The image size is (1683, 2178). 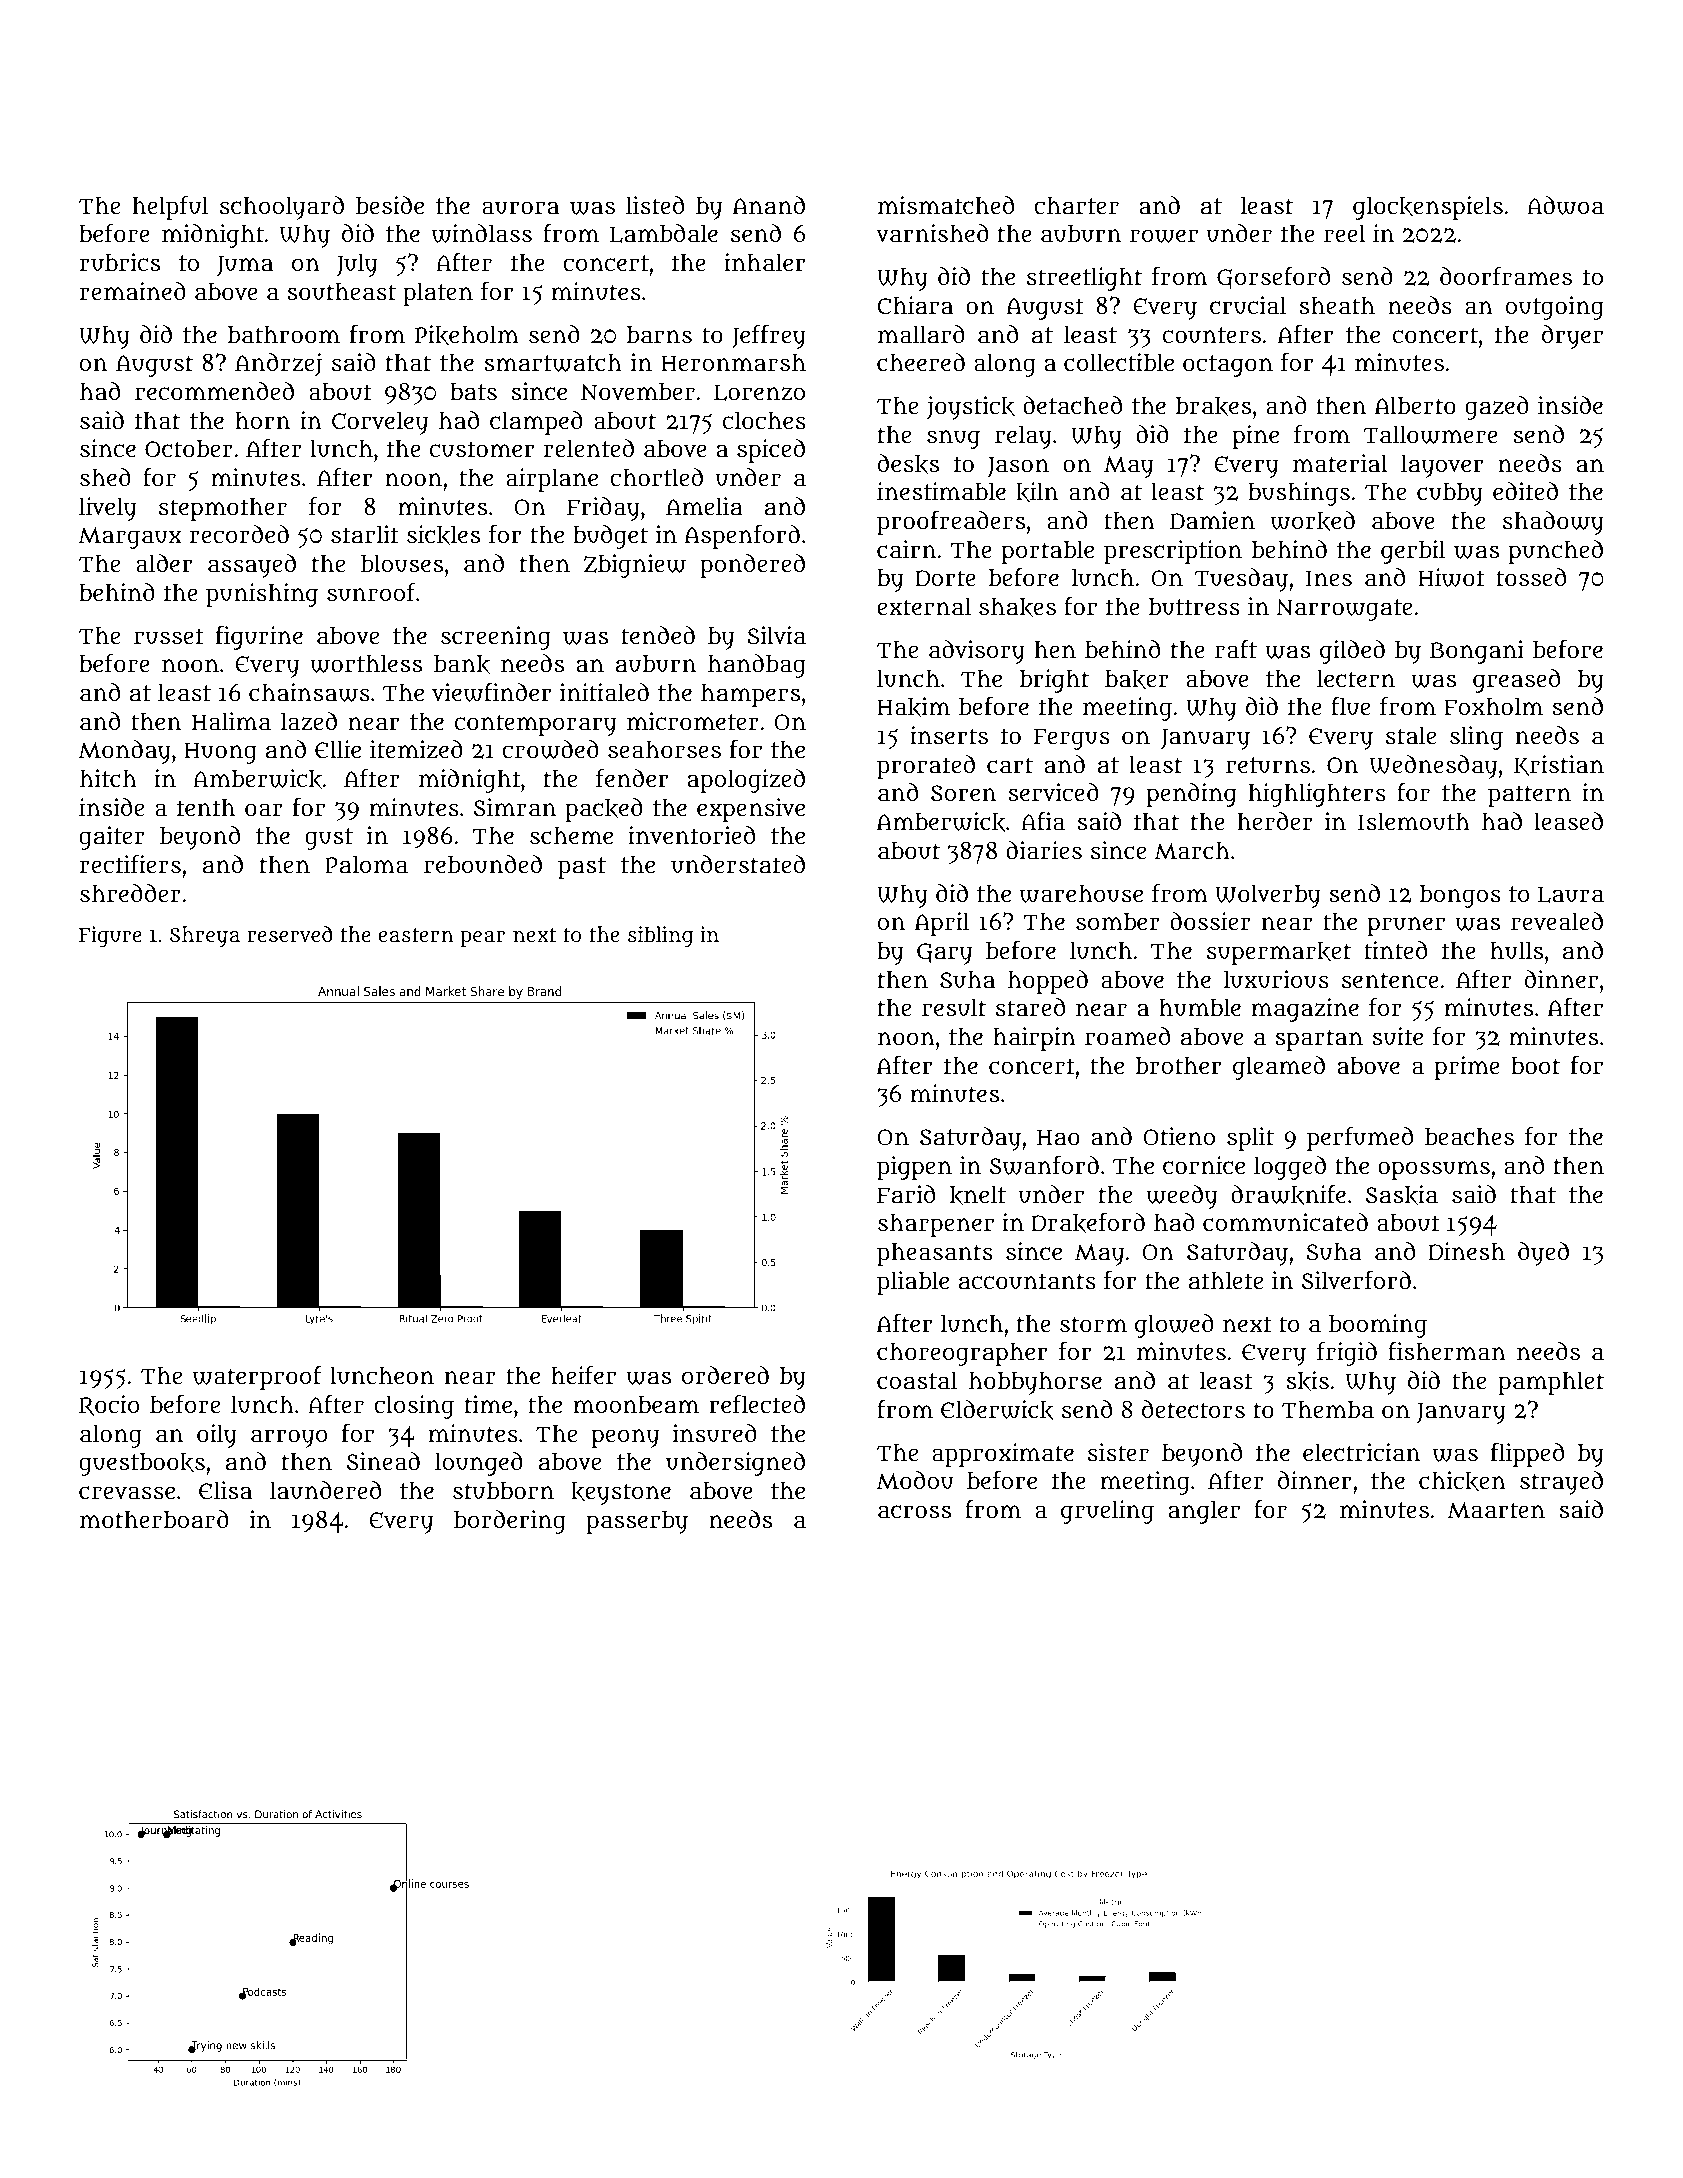 I want to click on blouses, so click(x=402, y=563).
